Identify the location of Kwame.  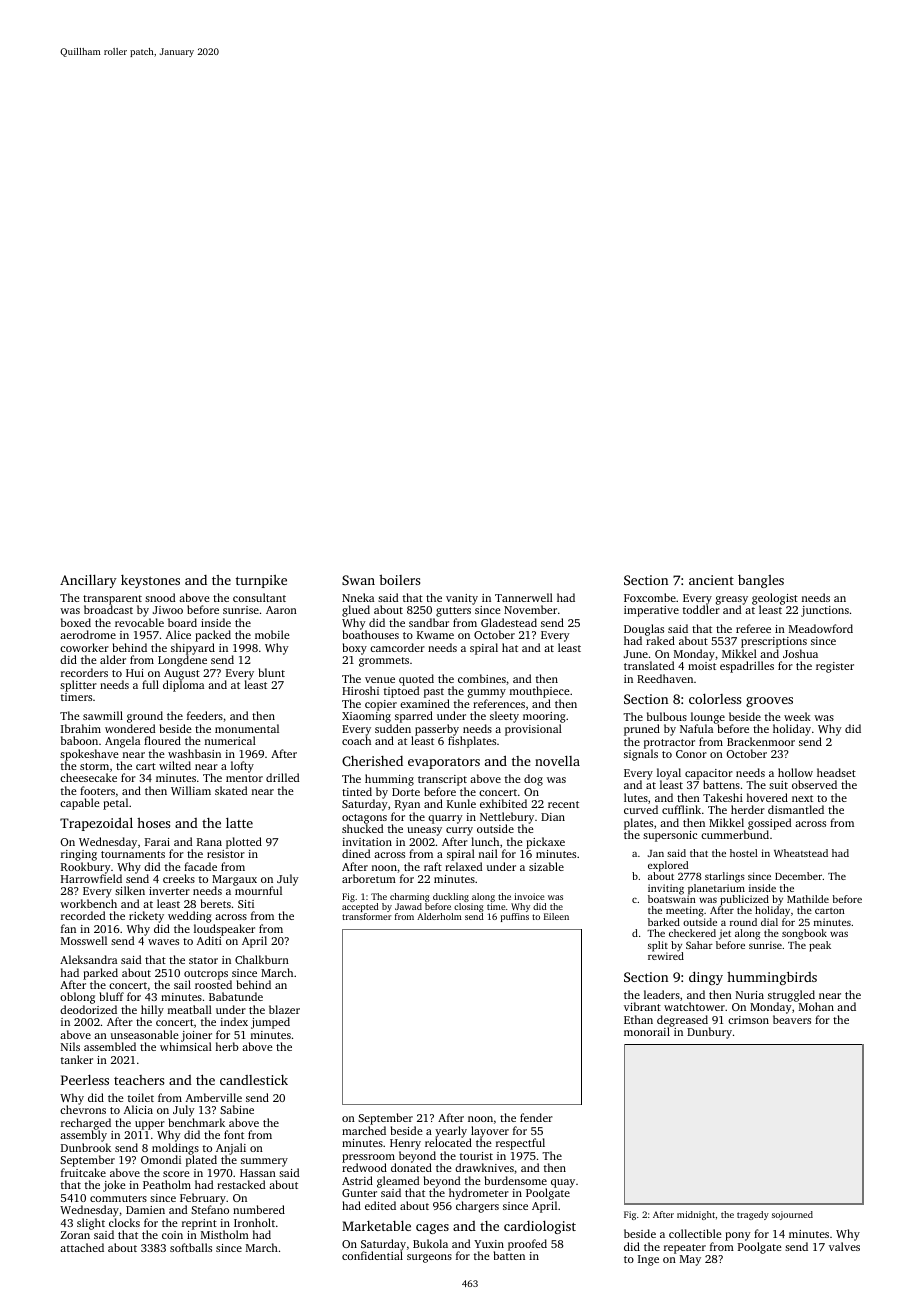
(435, 635).
